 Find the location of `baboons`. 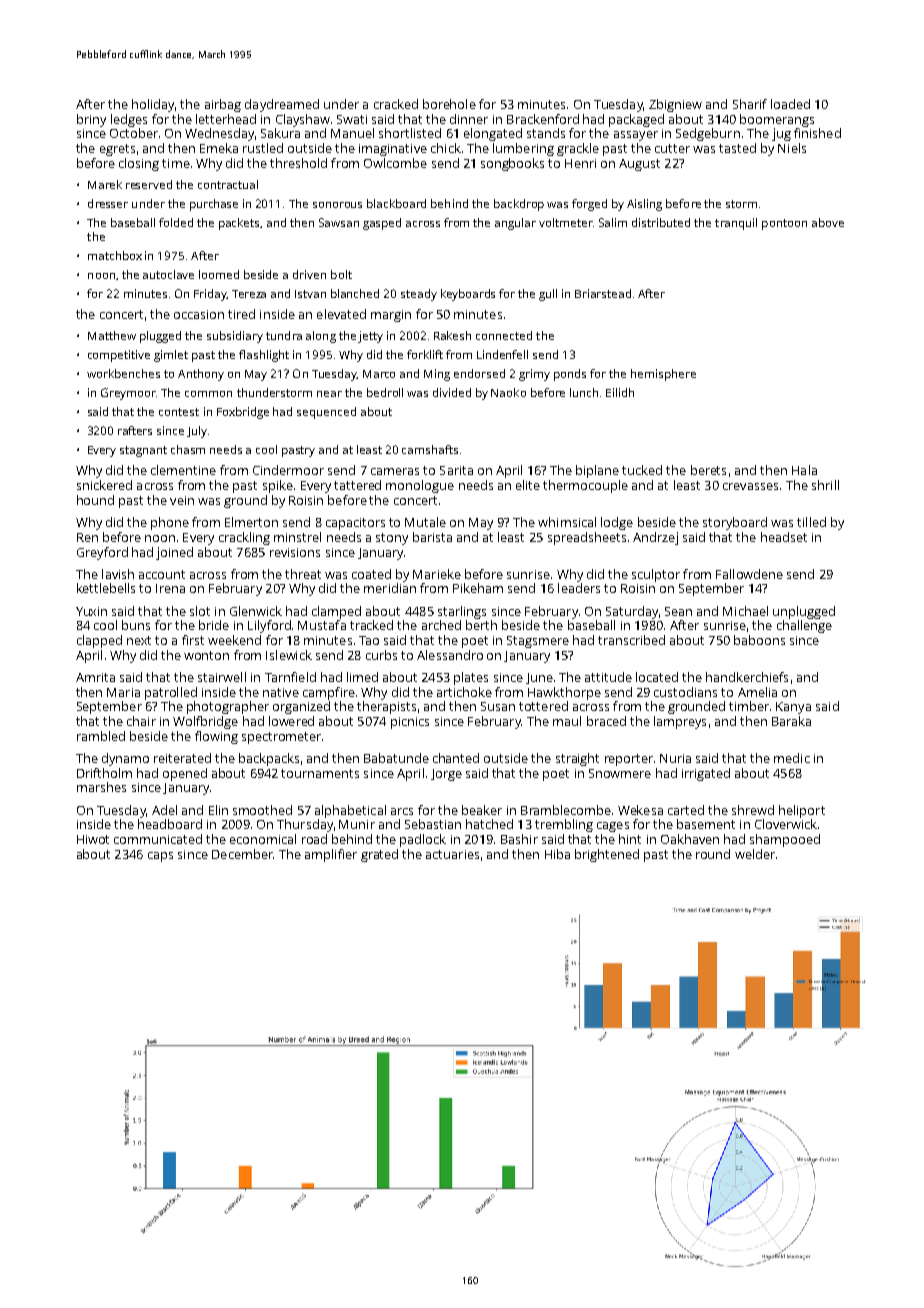

baboons is located at coordinates (759, 640).
